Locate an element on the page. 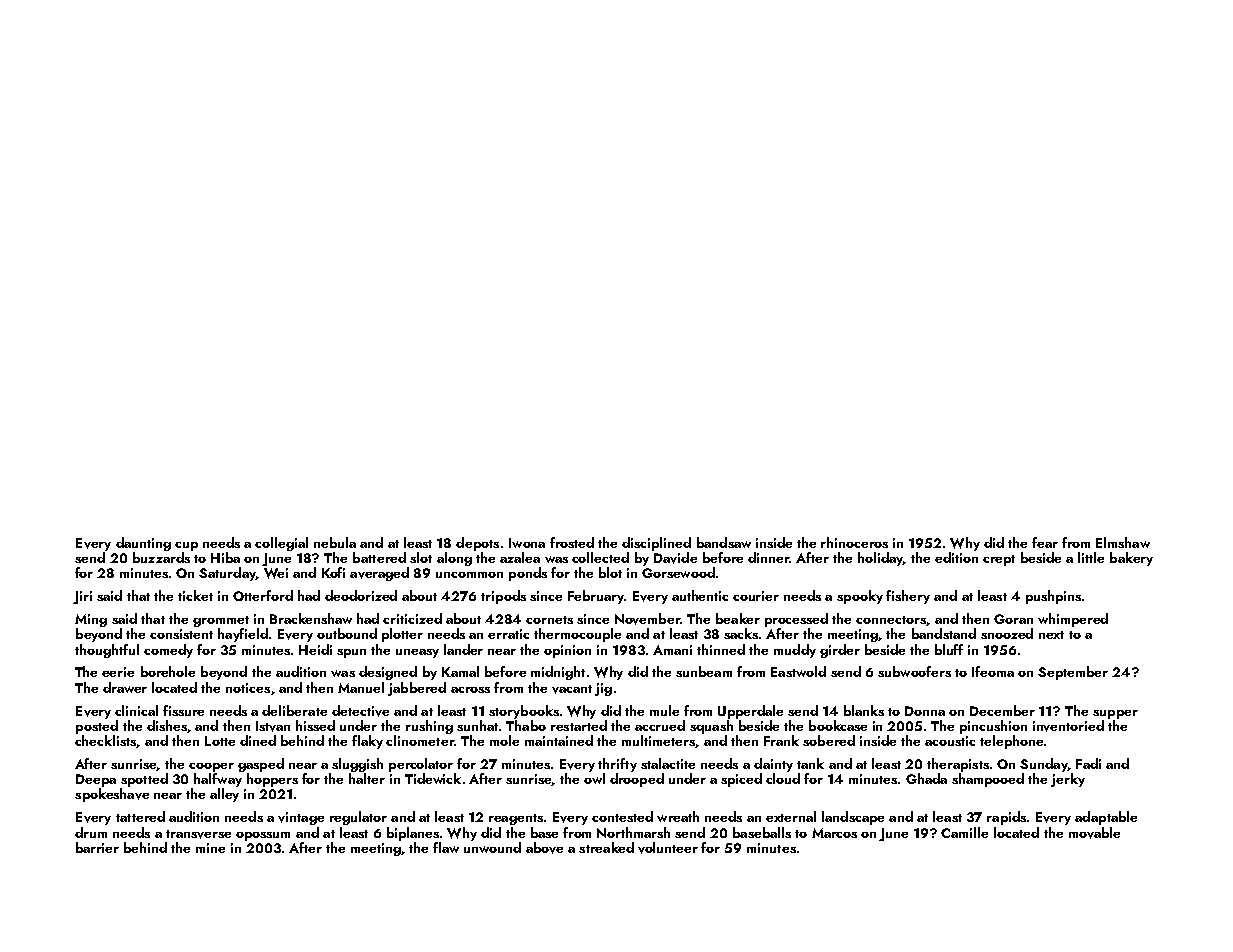  daunting is located at coordinates (143, 544).
